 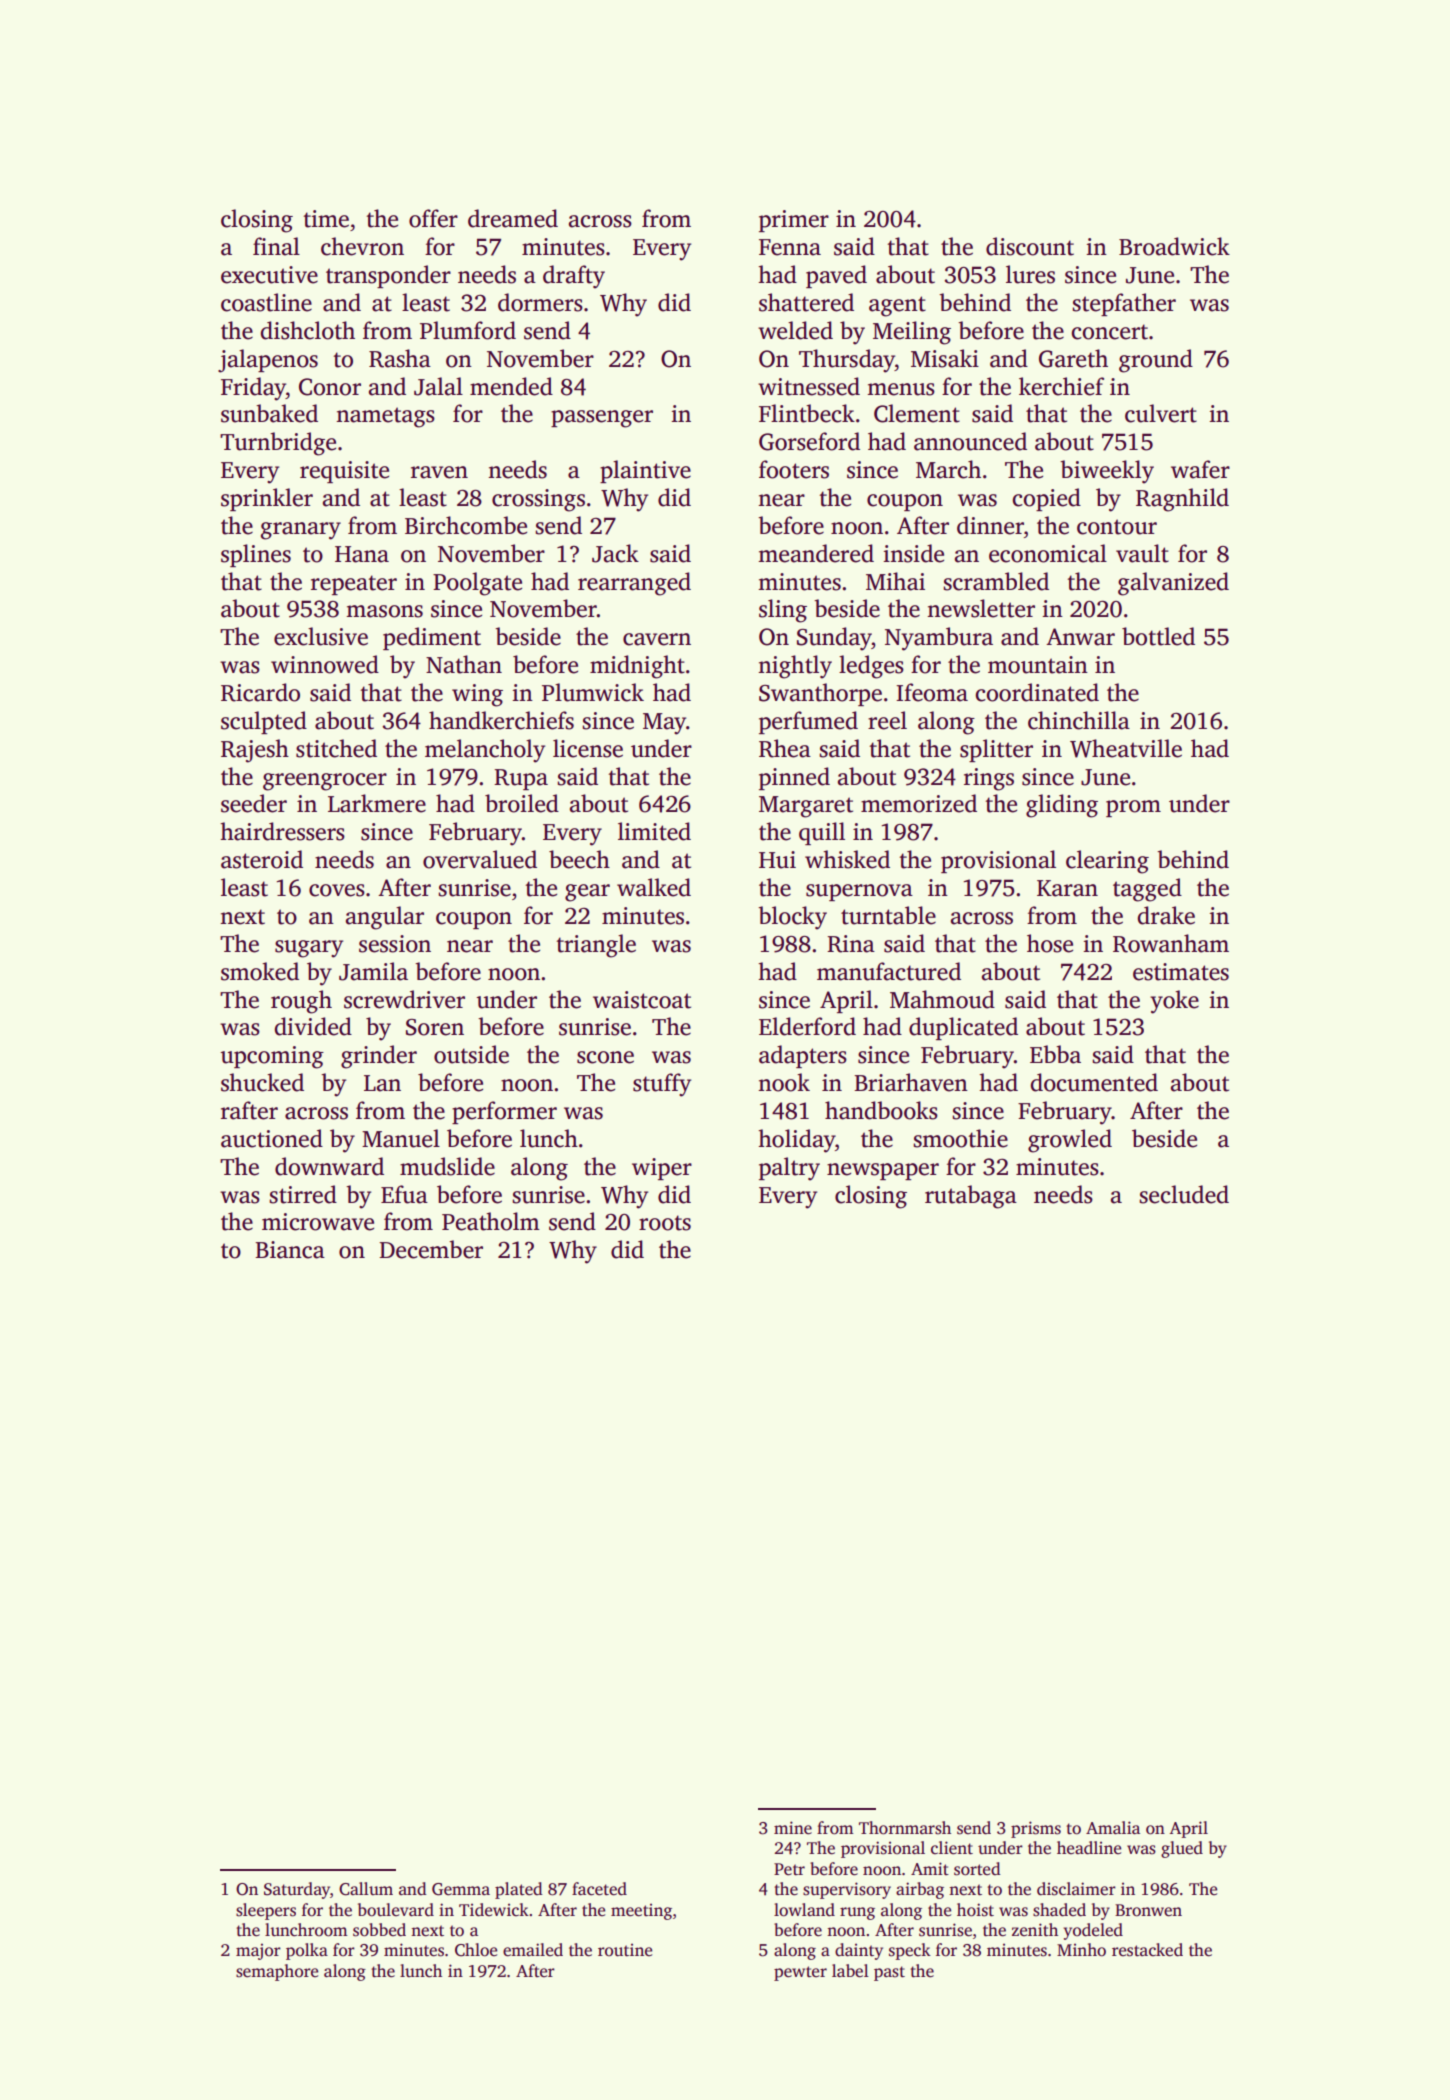 What do you see at coordinates (920, 1890) in the screenshot?
I see `airbag` at bounding box center [920, 1890].
